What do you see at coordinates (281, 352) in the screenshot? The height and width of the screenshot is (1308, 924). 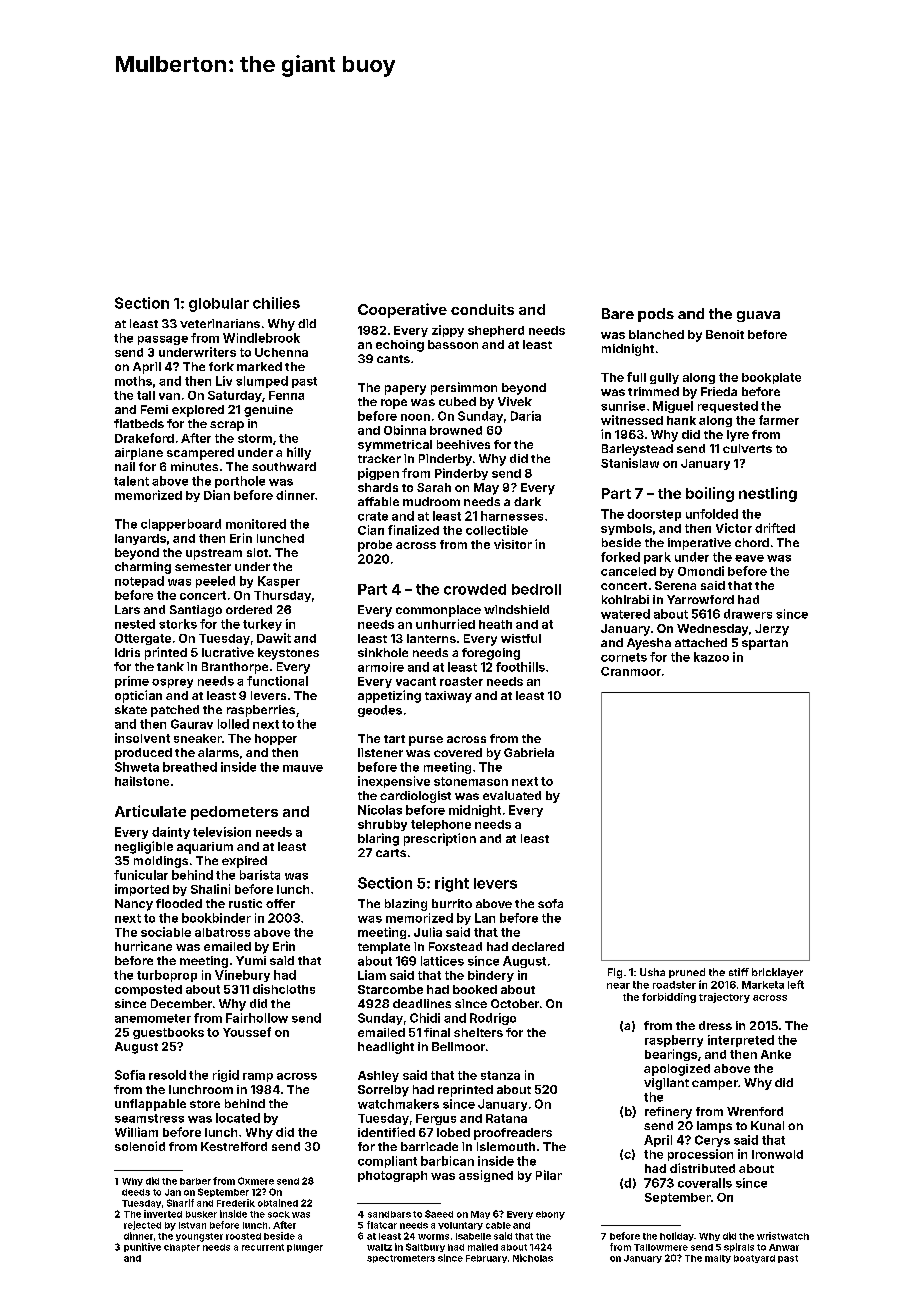 I see `Uchenna` at bounding box center [281, 352].
